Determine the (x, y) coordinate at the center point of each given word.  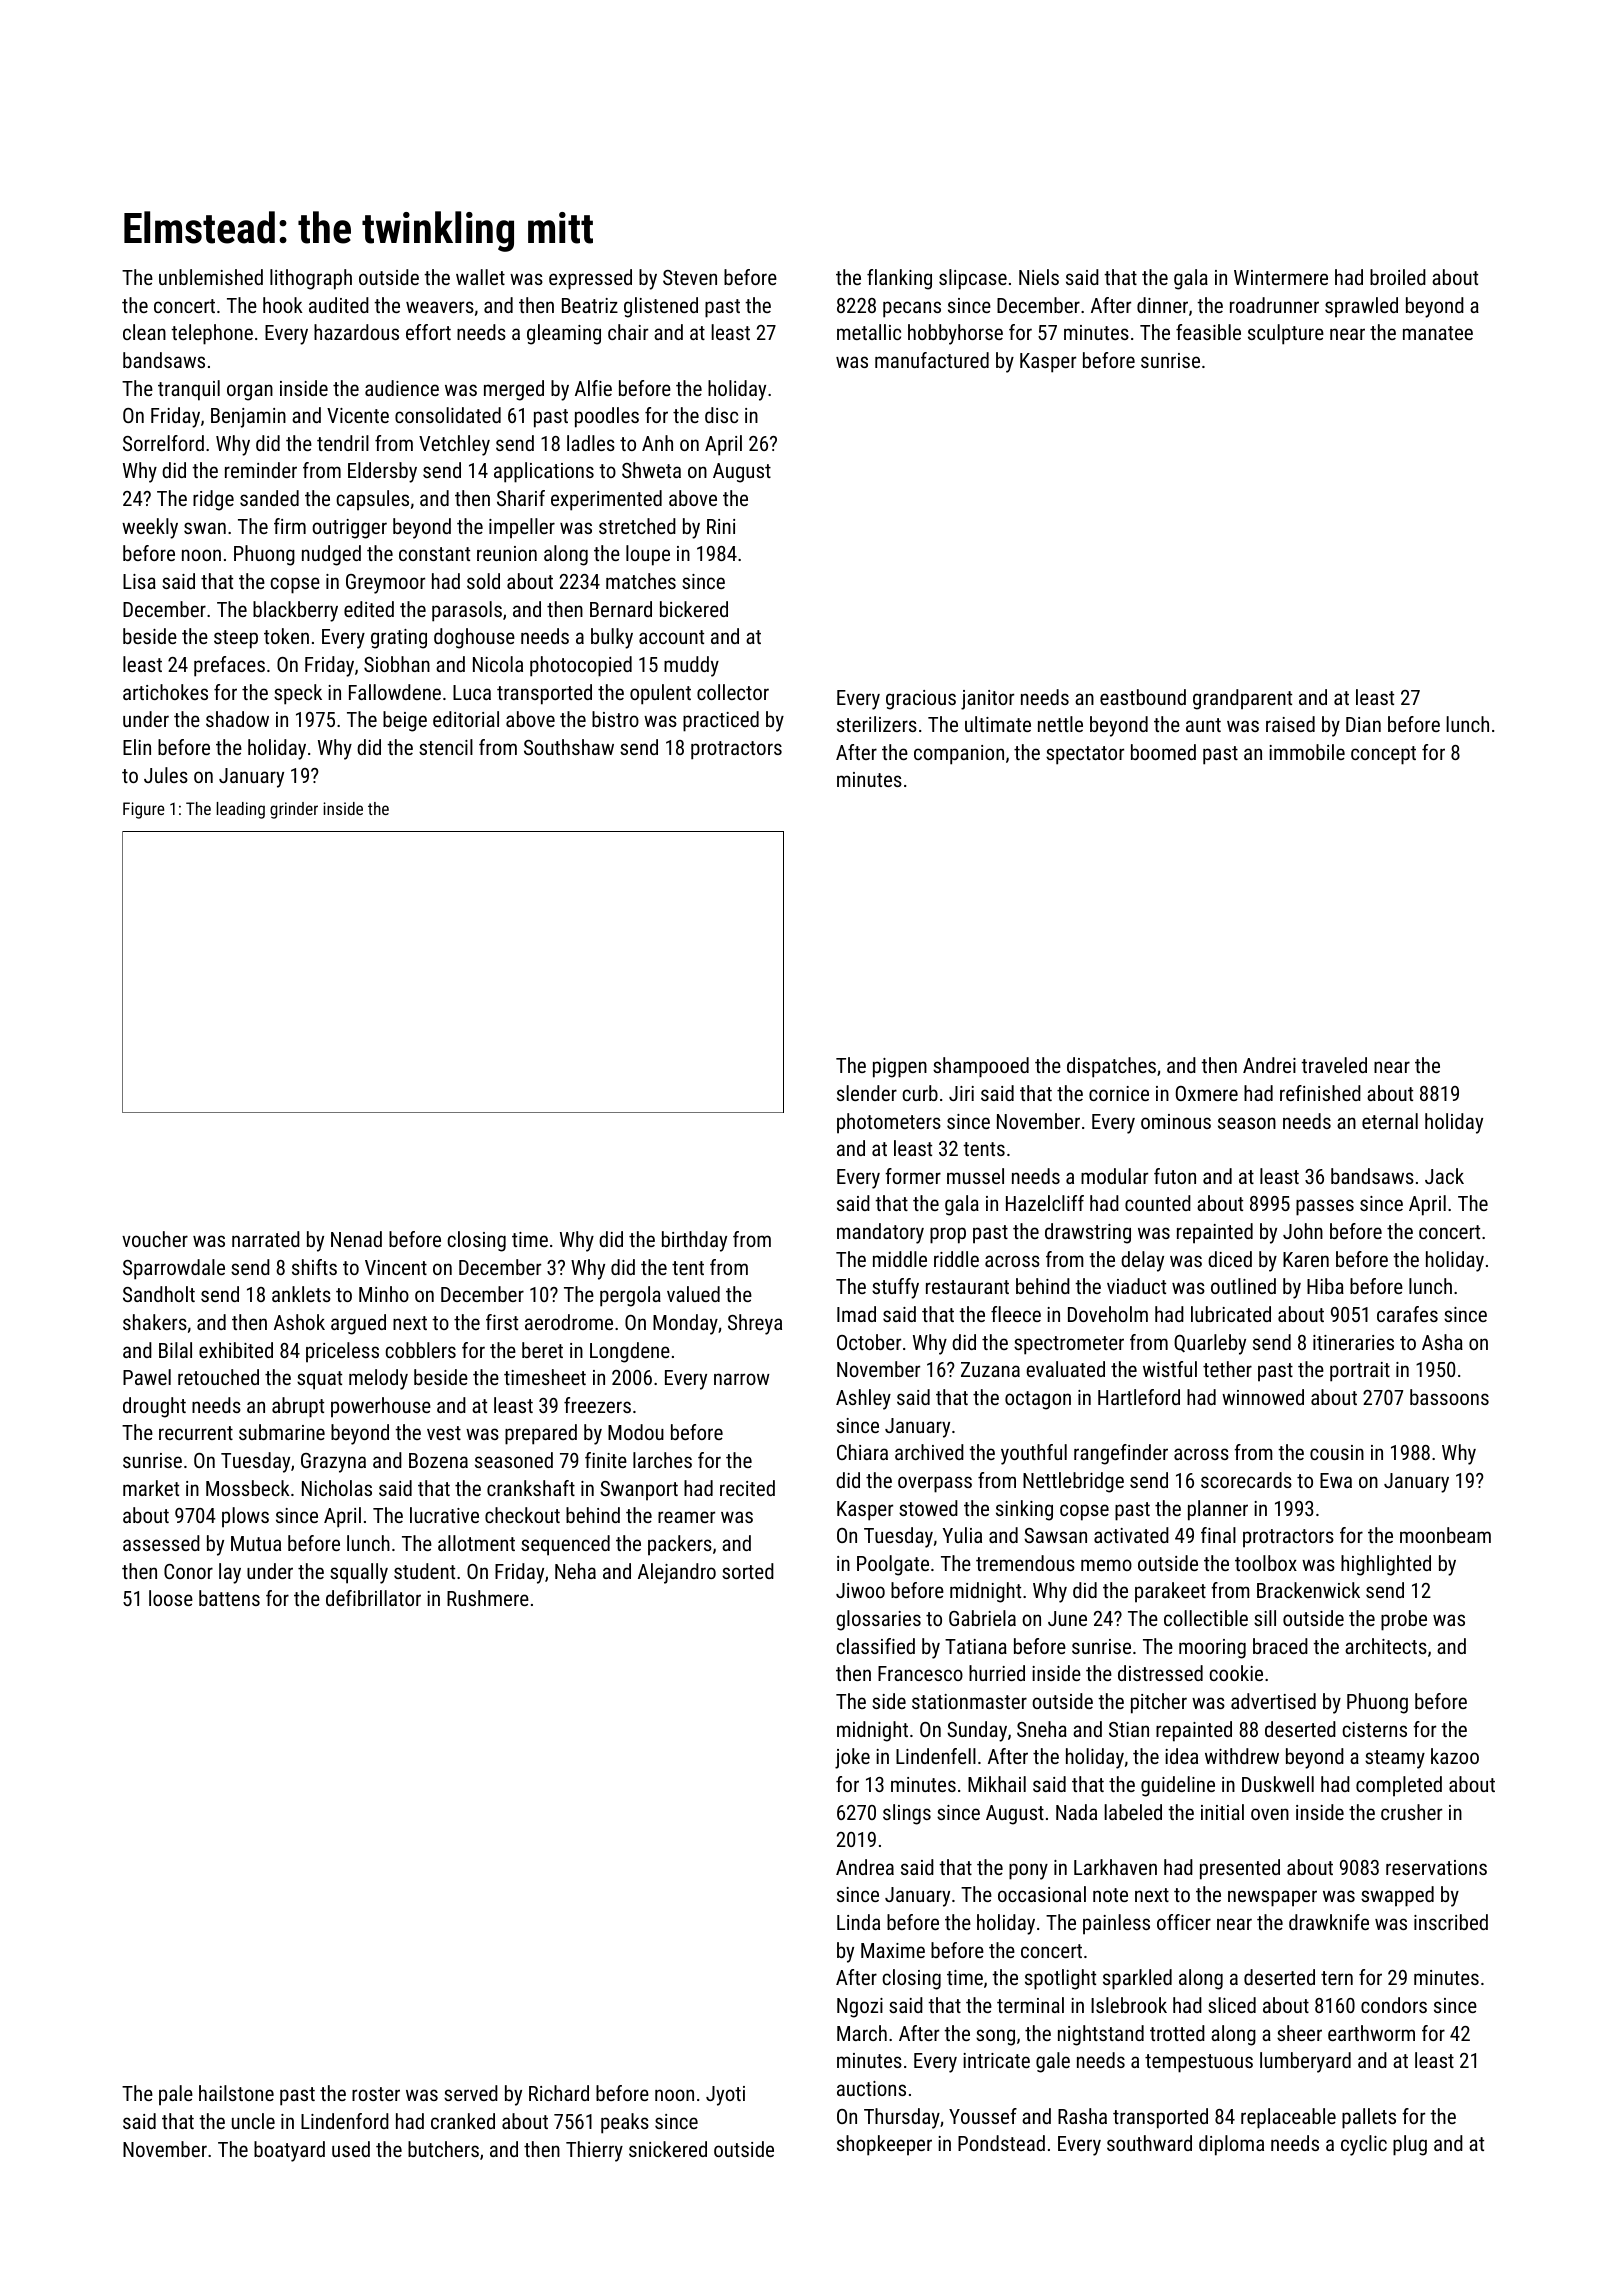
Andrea (865, 1867)
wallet (480, 277)
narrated (266, 1239)
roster (376, 2094)
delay (1142, 1261)
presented (1240, 1869)
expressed (590, 279)
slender (867, 1093)
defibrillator (373, 1598)
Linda (858, 1922)
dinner (1162, 305)
